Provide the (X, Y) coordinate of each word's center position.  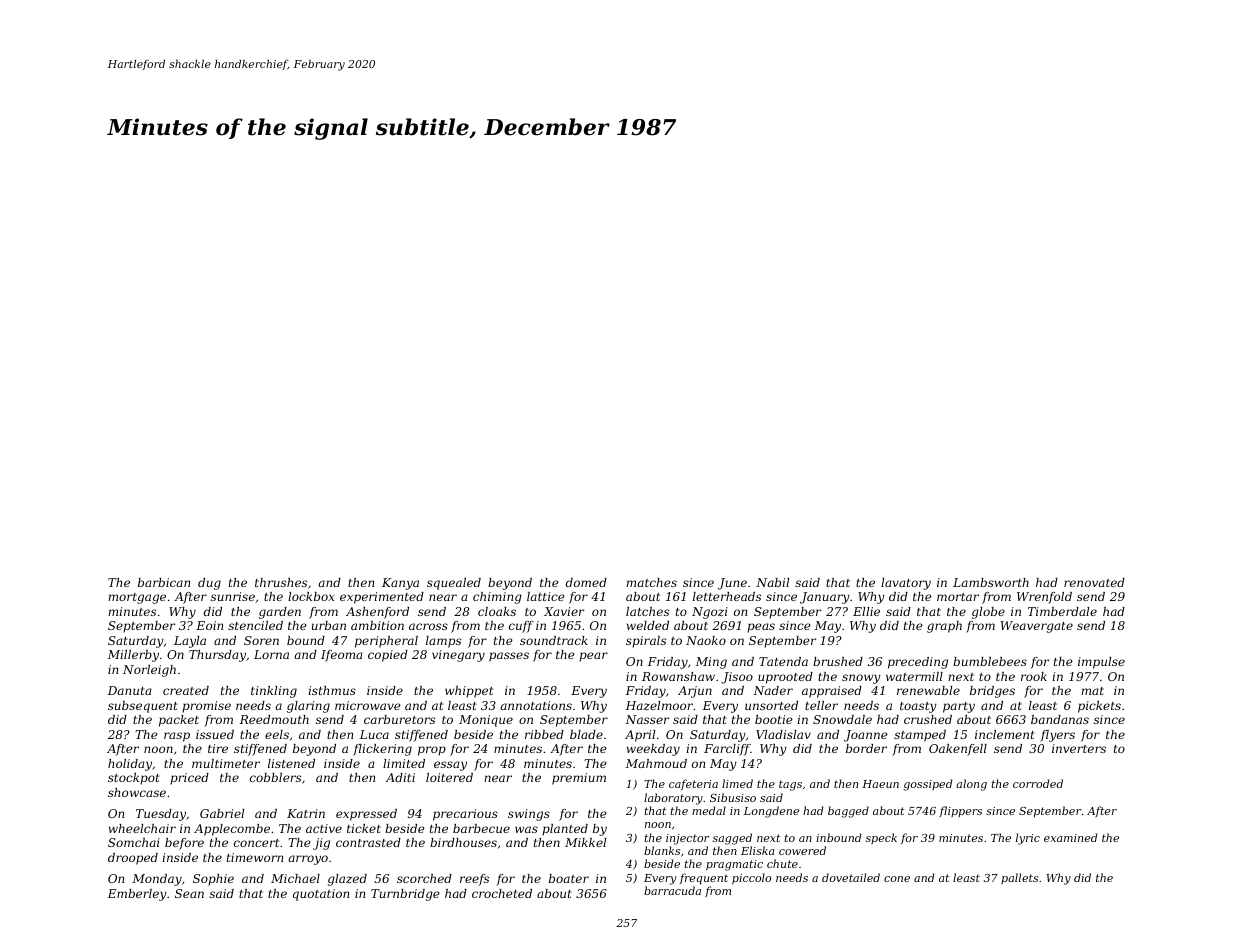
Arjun (695, 692)
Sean (189, 893)
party (959, 707)
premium (579, 779)
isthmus (332, 690)
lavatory (906, 584)
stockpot (134, 779)
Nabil (772, 582)
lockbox (311, 596)
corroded (1038, 783)
